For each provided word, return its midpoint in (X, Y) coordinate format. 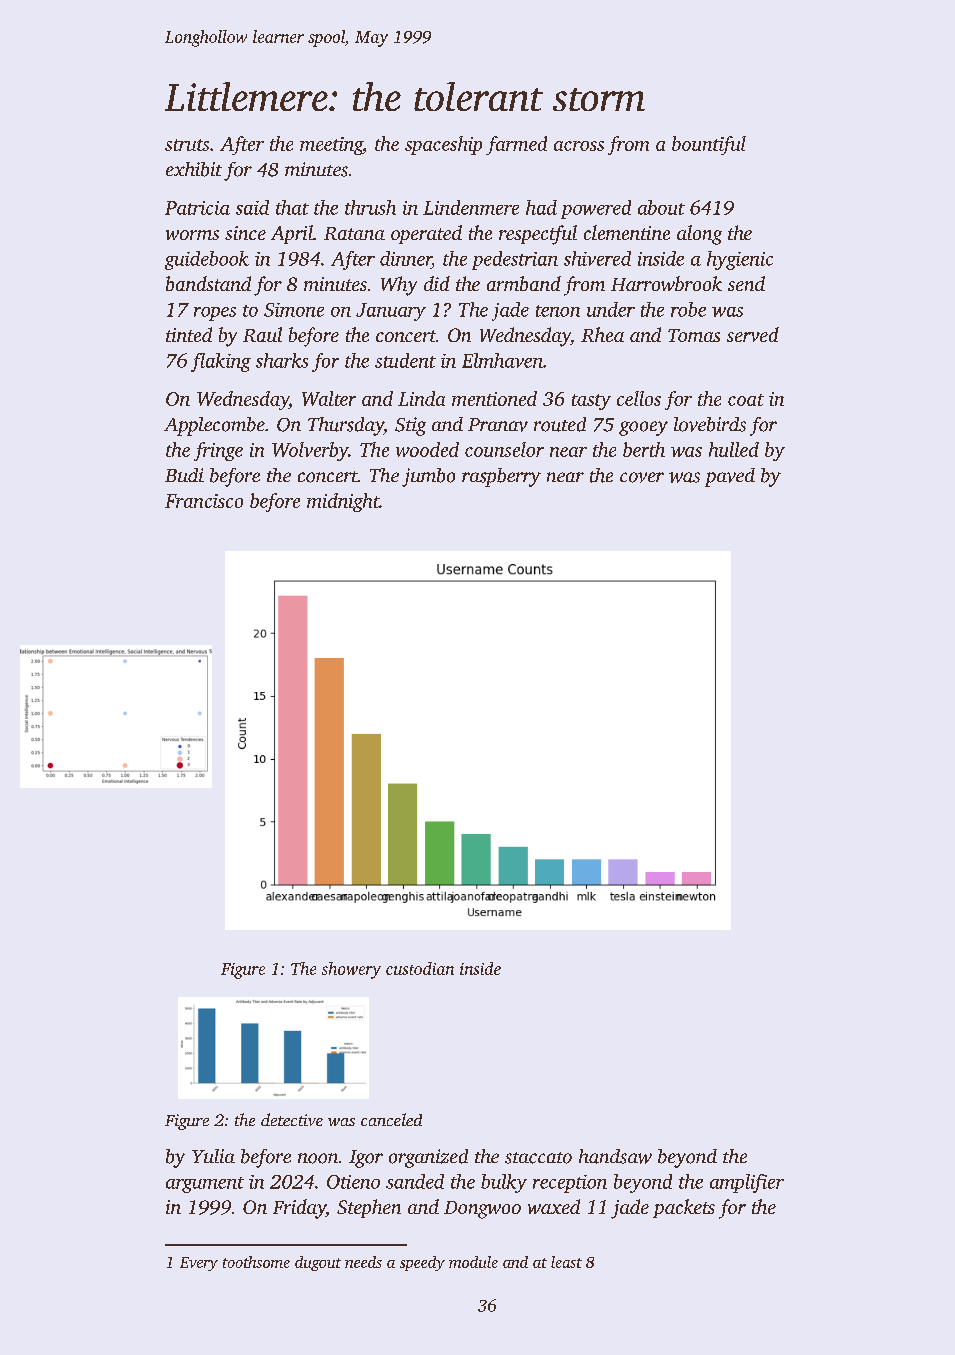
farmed (516, 145)
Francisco (204, 501)
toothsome (256, 1262)
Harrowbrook (666, 283)
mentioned (494, 398)
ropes (215, 314)
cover (642, 477)
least (566, 1262)
